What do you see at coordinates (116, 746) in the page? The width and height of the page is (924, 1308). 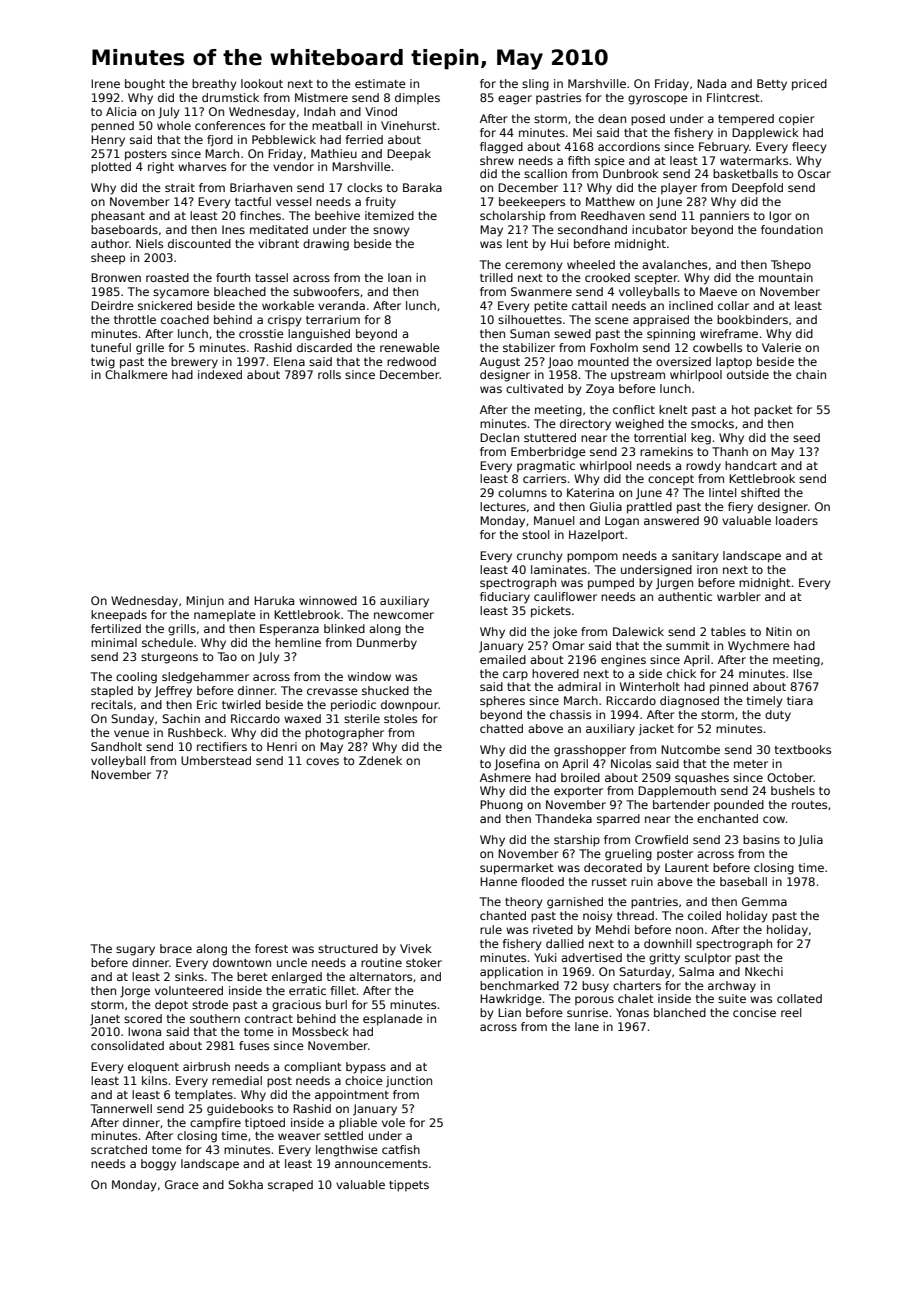 I see `Sandholt` at bounding box center [116, 746].
